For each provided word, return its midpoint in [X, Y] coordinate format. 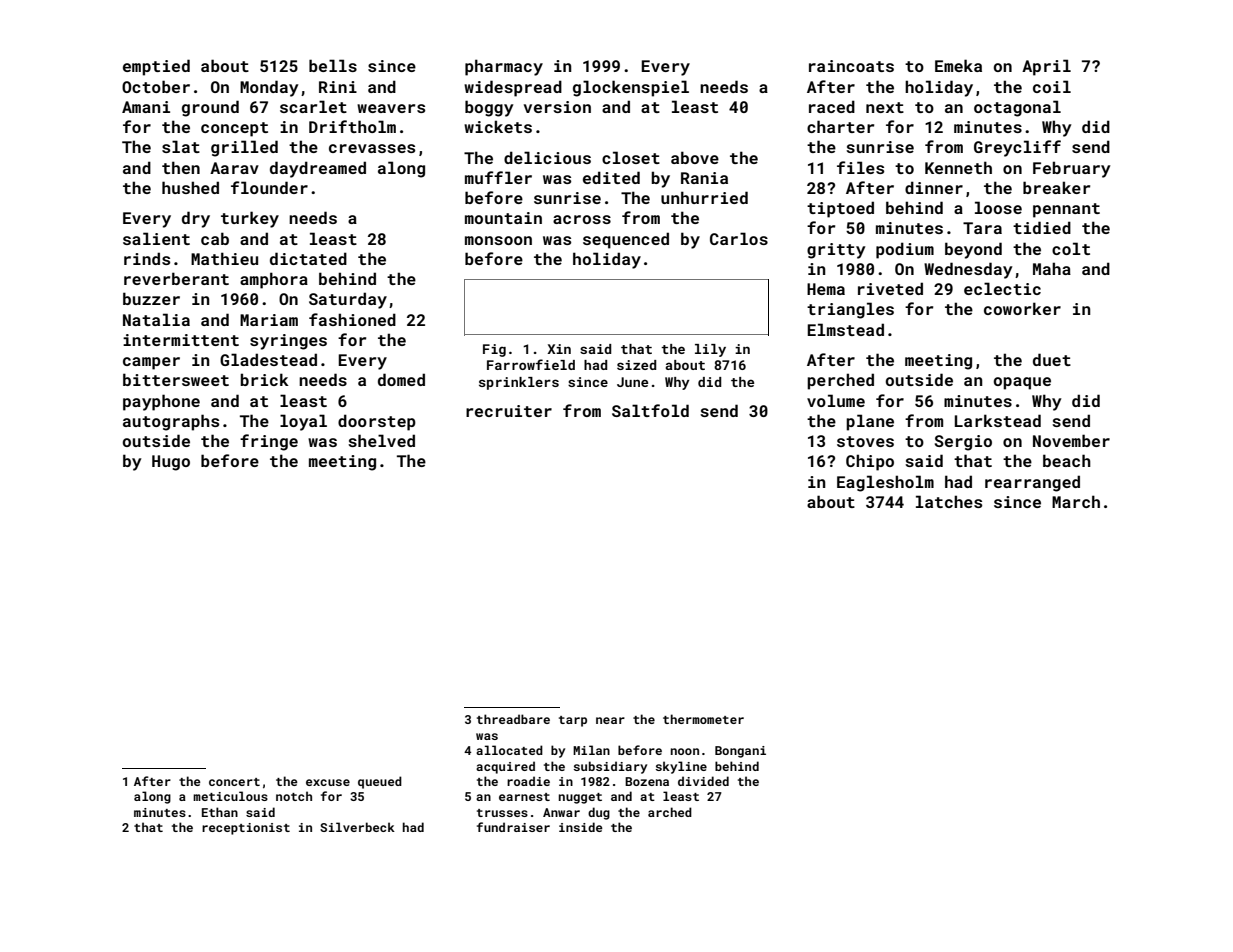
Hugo [171, 463]
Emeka [958, 65]
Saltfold [650, 410]
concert [234, 782]
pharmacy [504, 67]
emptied [156, 67]
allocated [509, 750]
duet [1052, 359]
